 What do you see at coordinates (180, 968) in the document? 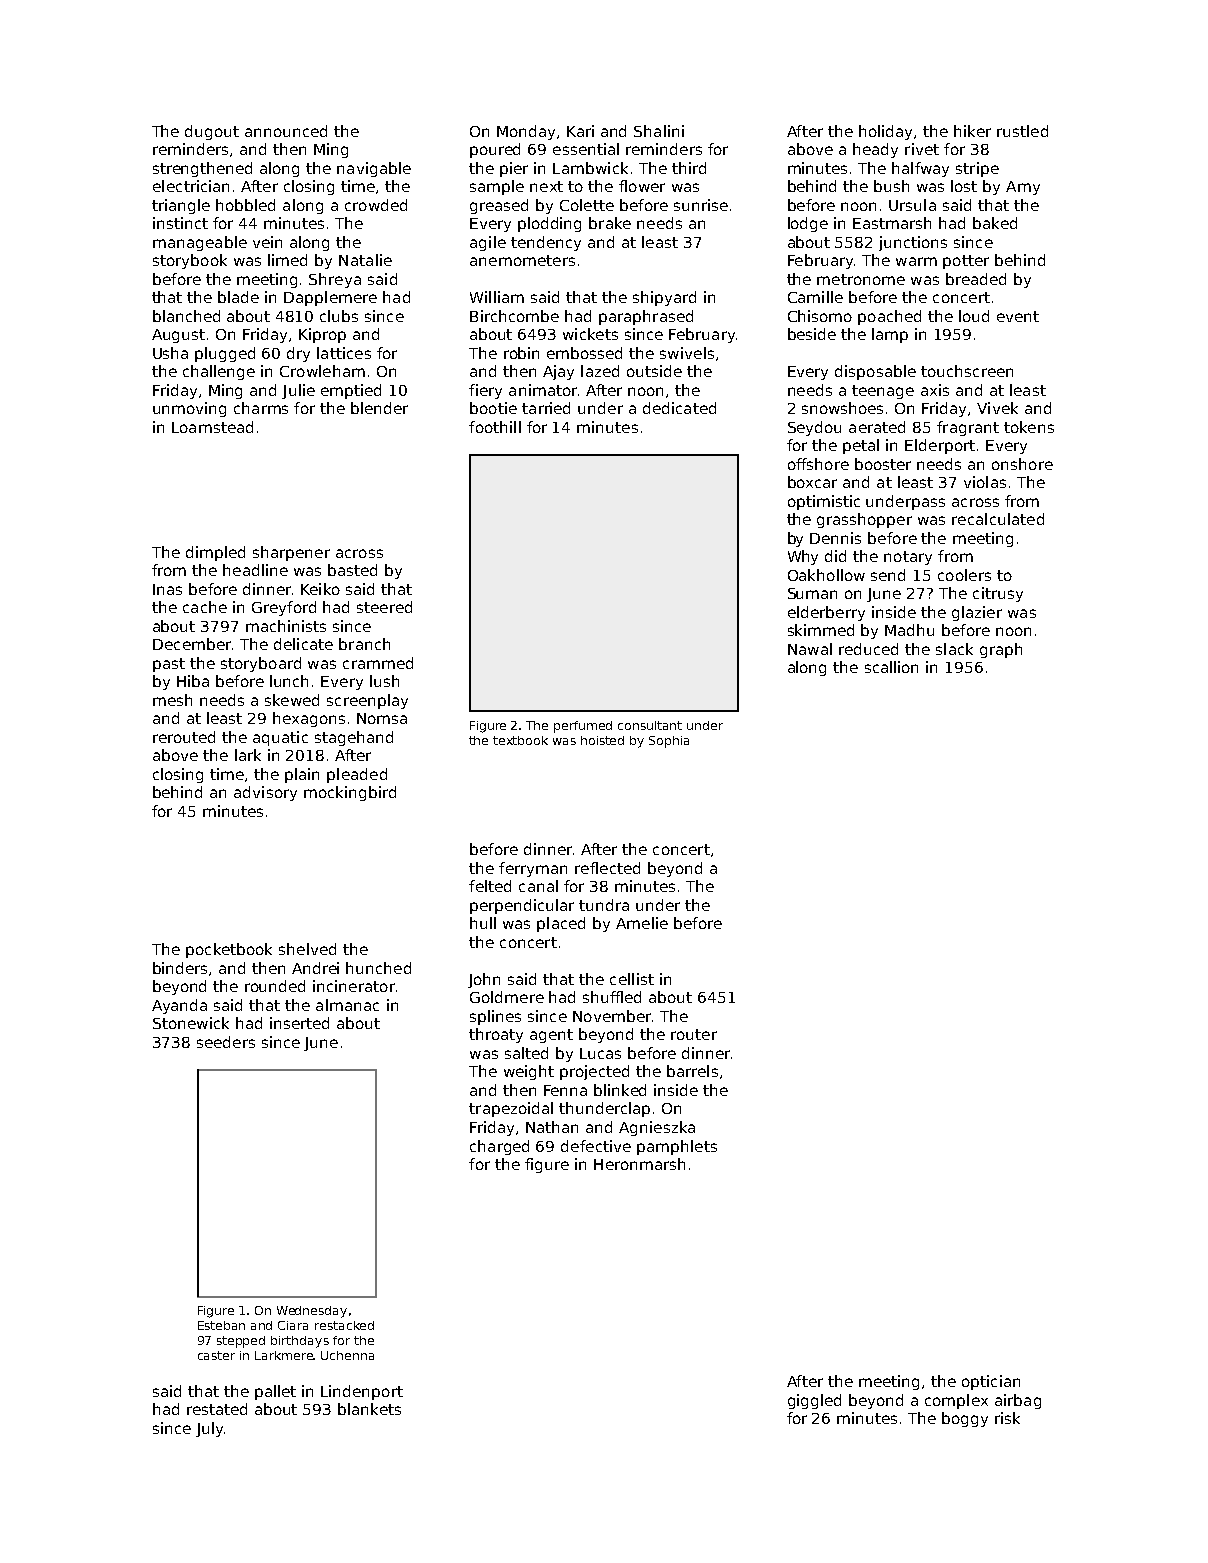
I see `binders` at bounding box center [180, 968].
